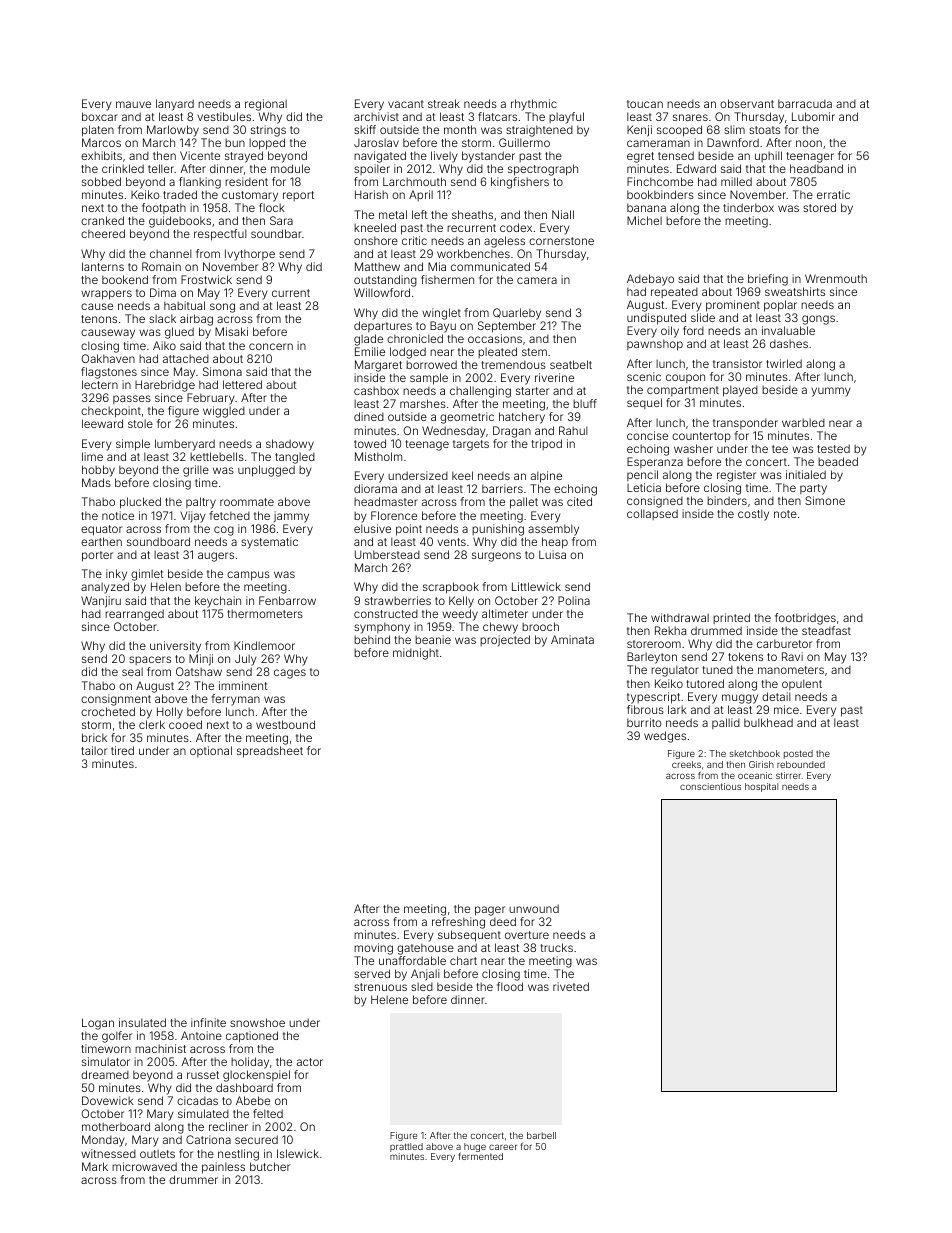 Image resolution: width=952 pixels, height=1233 pixels. I want to click on toucan, so click(645, 104).
